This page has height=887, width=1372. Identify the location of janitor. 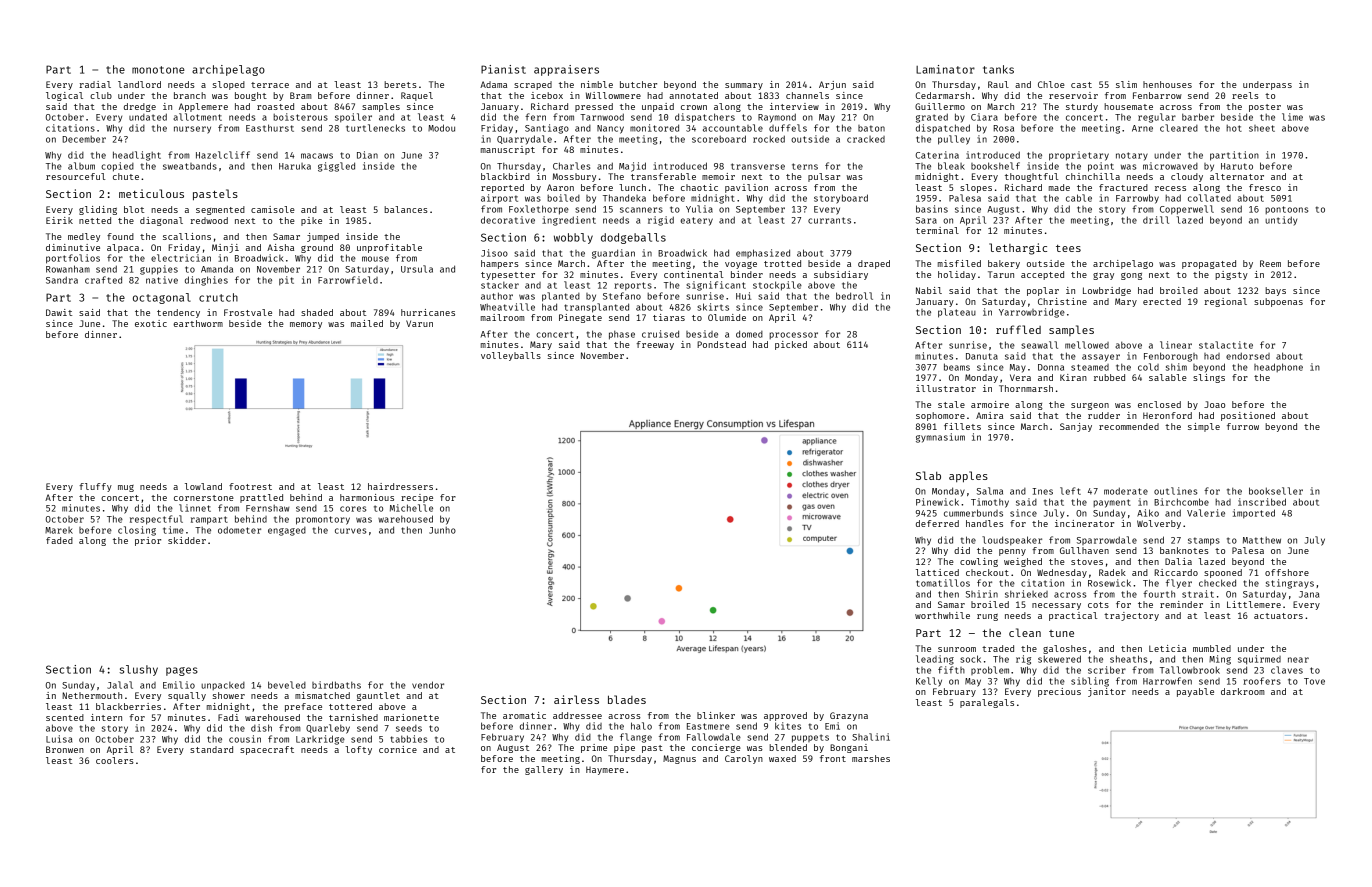
(1107, 692).
